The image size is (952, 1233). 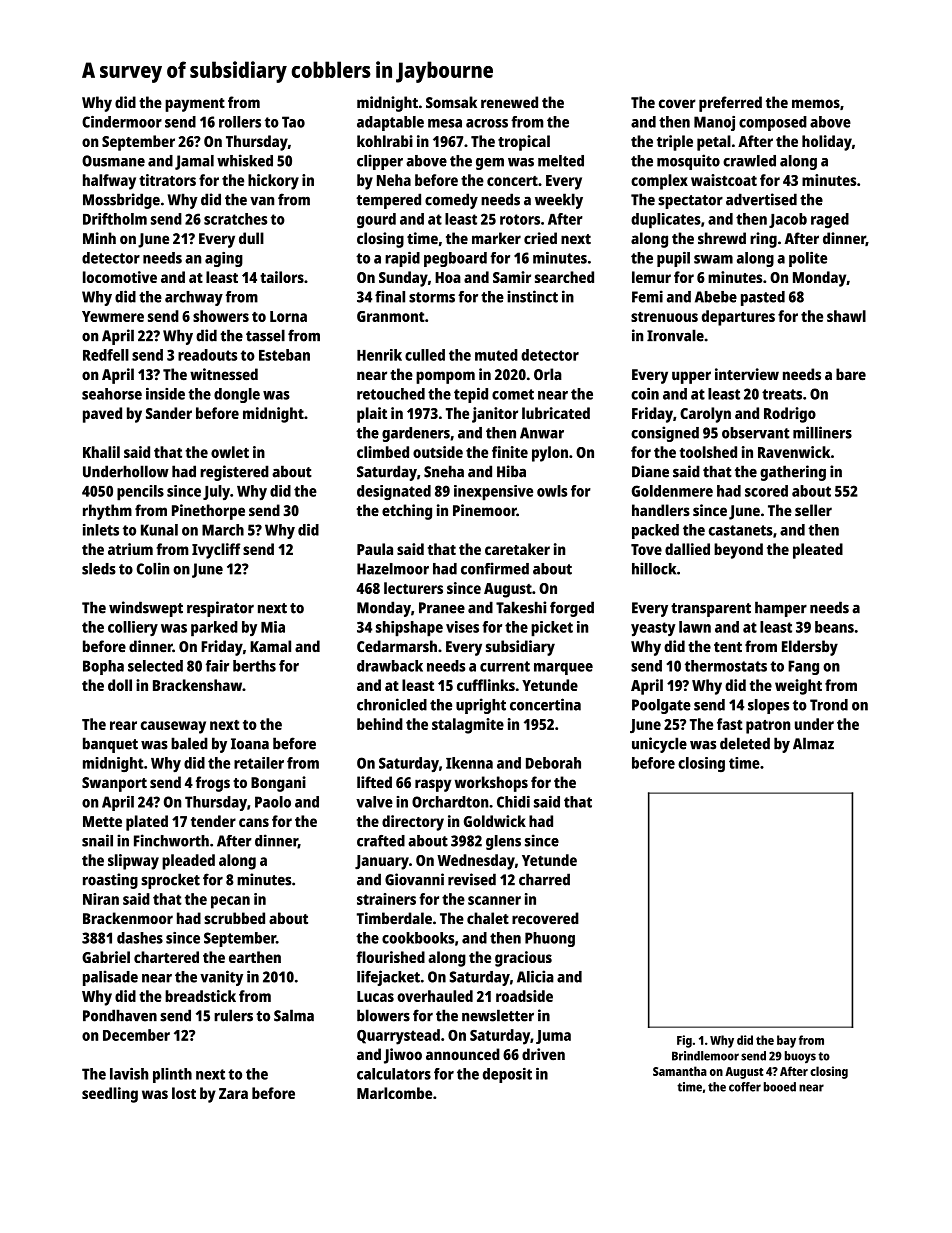 What do you see at coordinates (495, 568) in the screenshot?
I see `confirmed` at bounding box center [495, 568].
